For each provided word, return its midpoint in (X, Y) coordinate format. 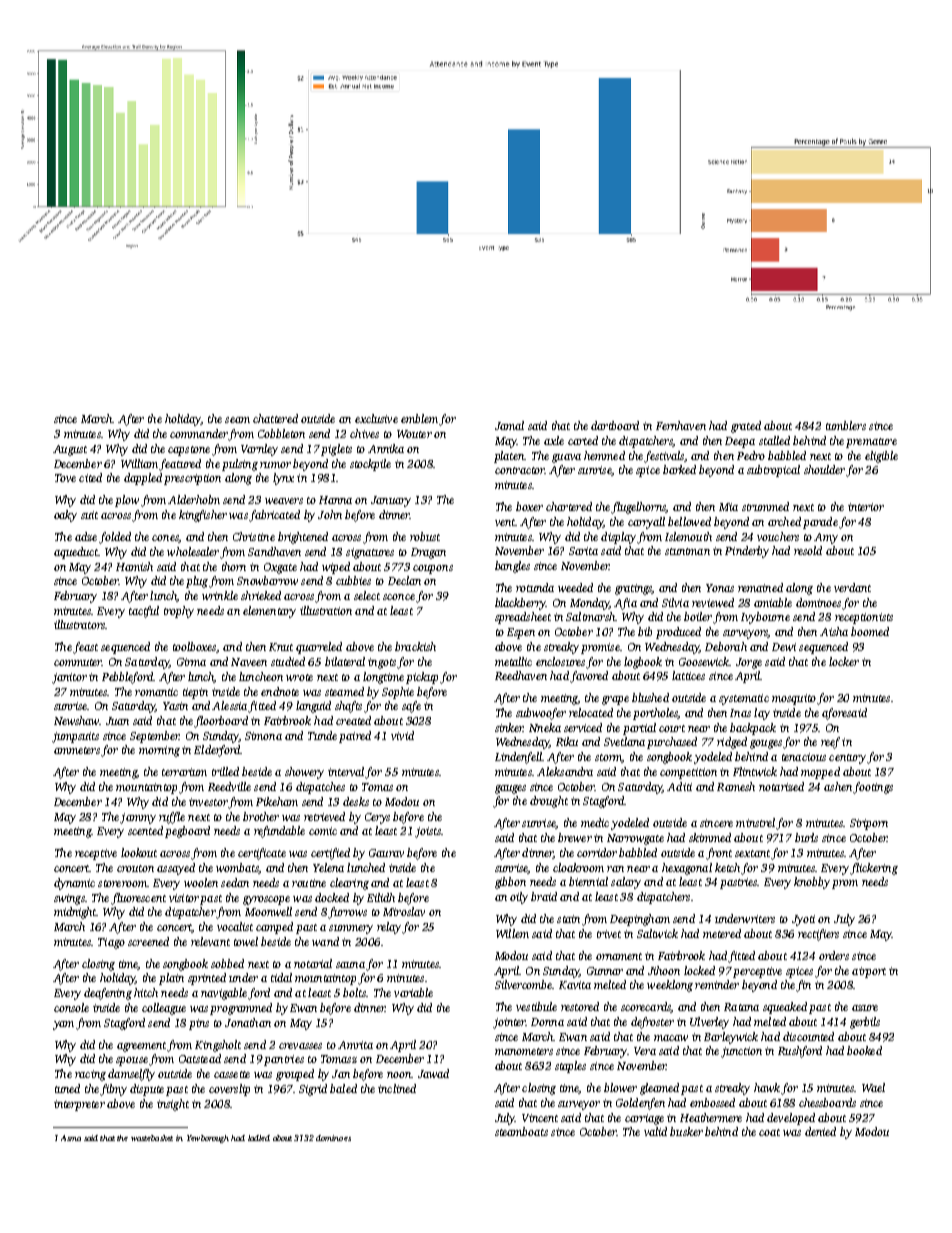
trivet (609, 934)
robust (425, 536)
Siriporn (869, 824)
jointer (509, 1023)
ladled (259, 1138)
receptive (96, 854)
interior (866, 507)
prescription (192, 479)
